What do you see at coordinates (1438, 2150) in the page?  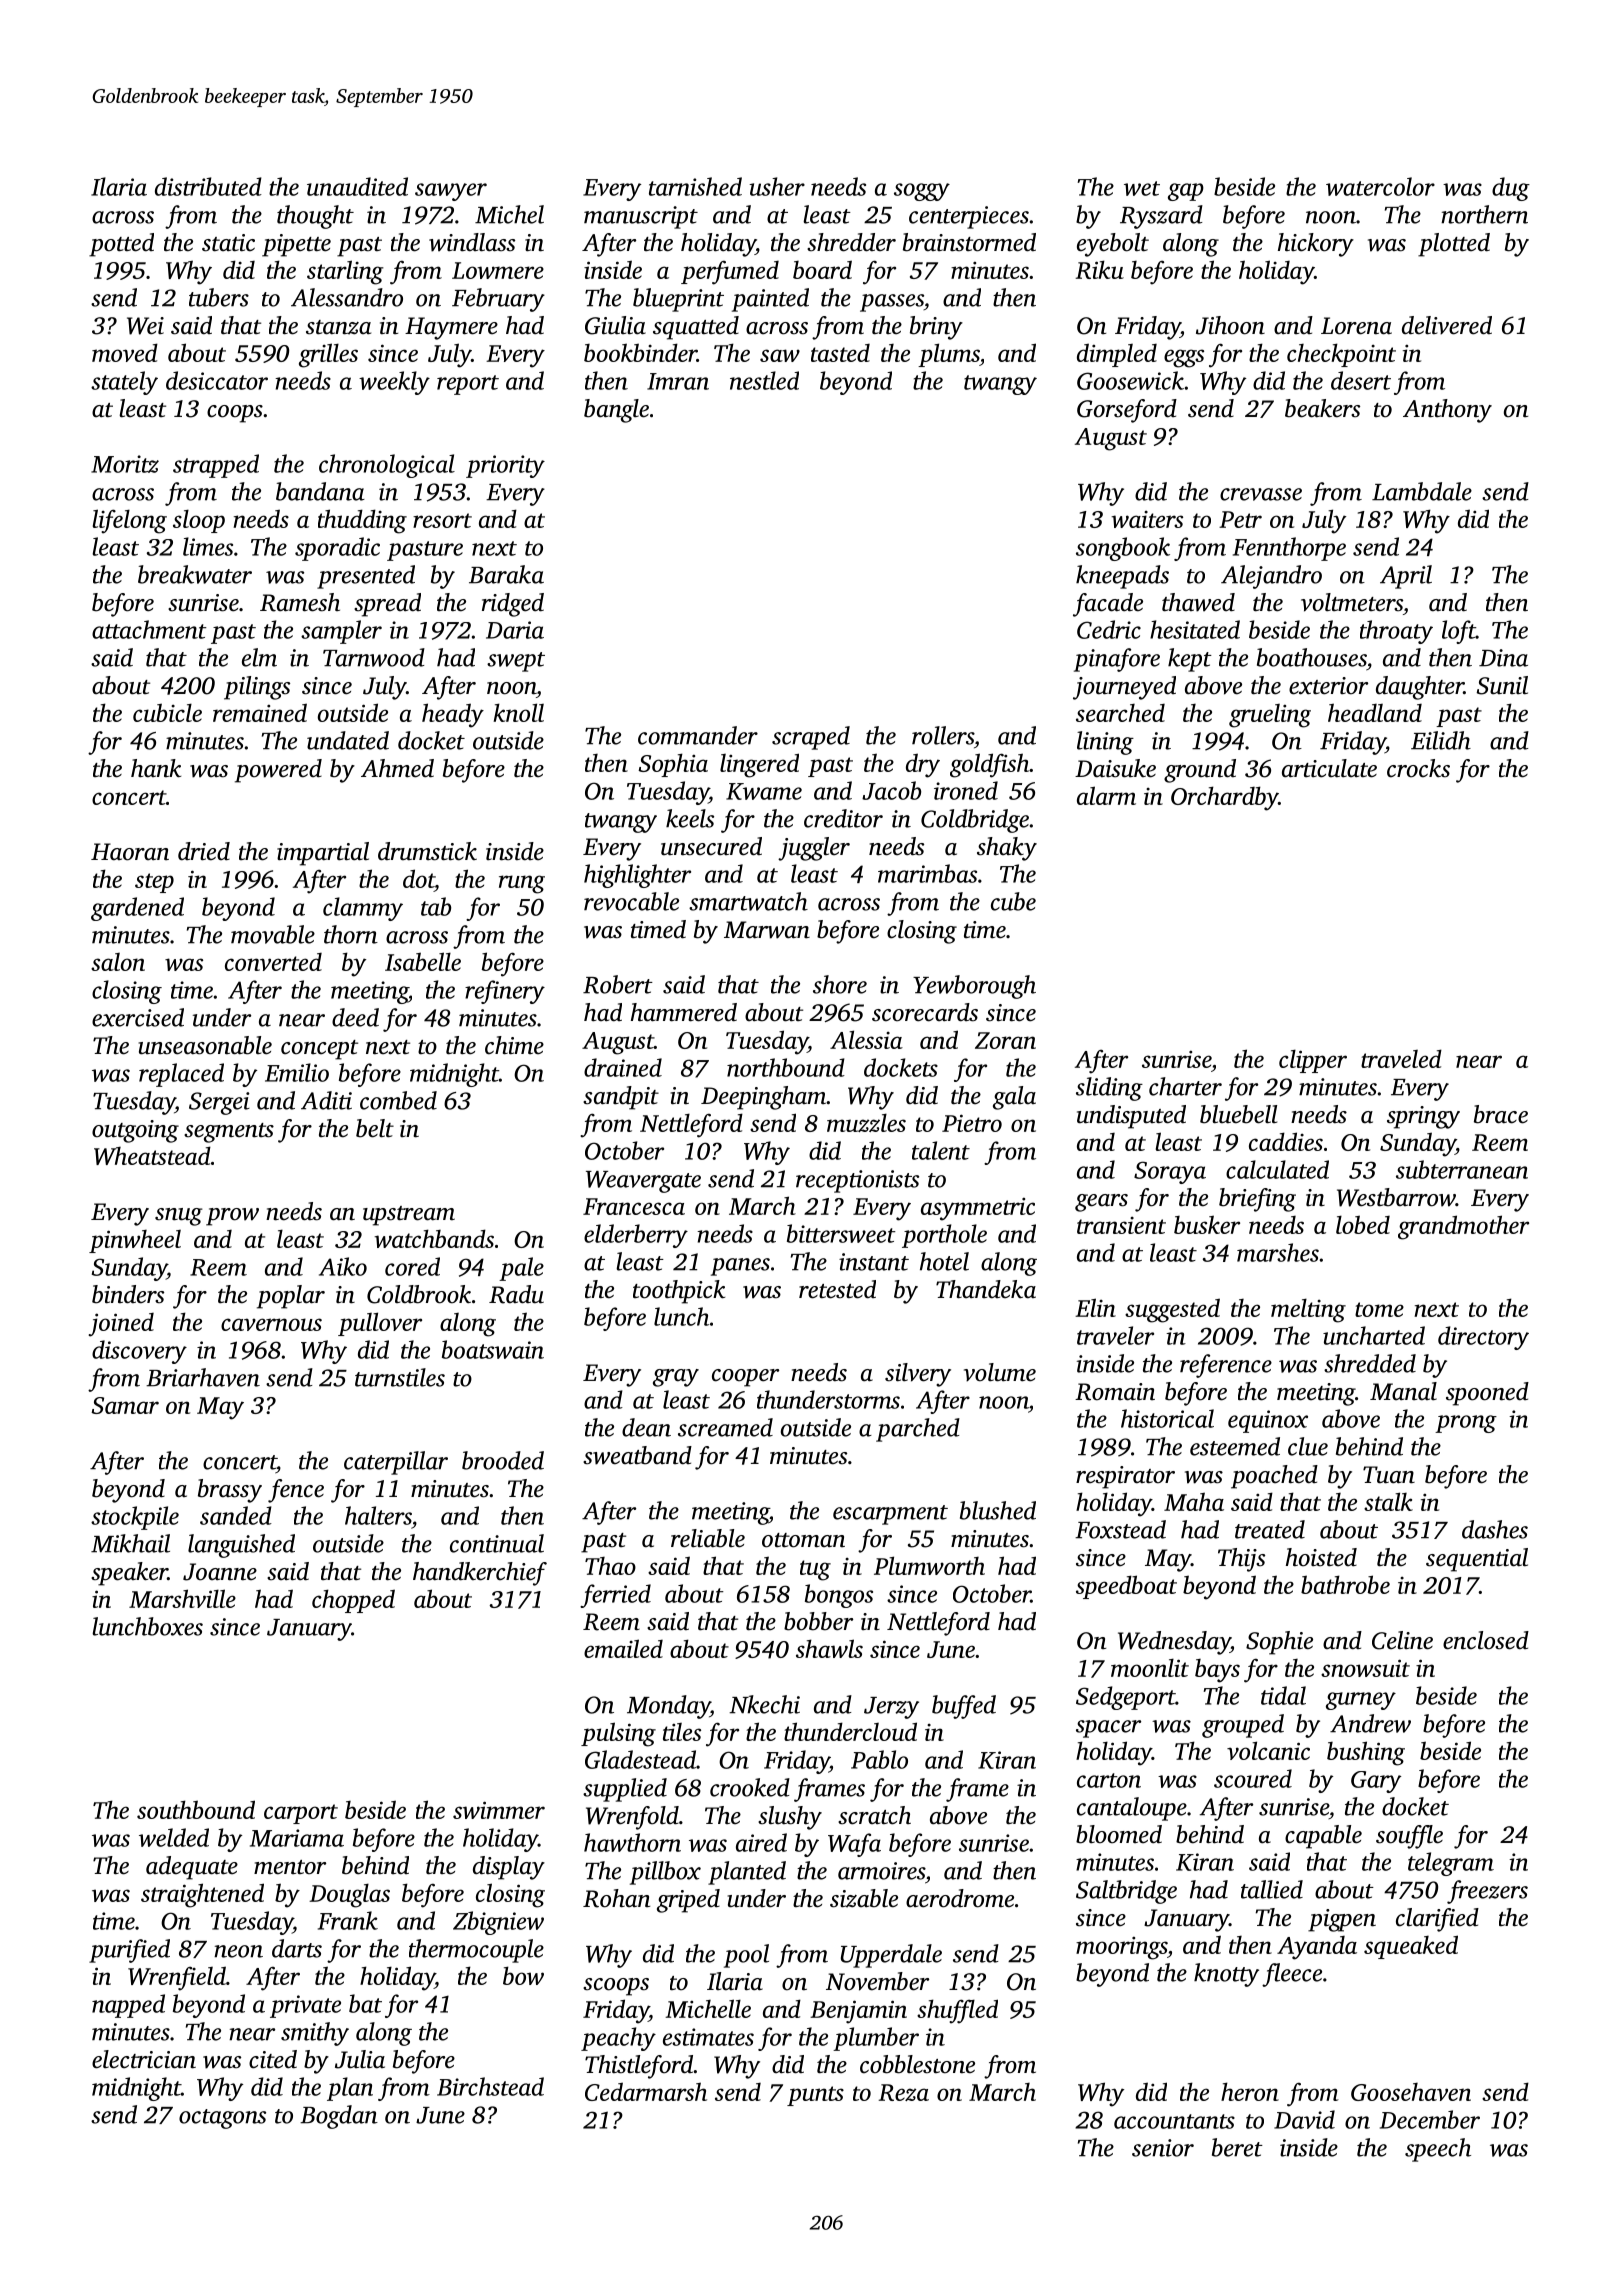 I see `speech` at bounding box center [1438, 2150].
